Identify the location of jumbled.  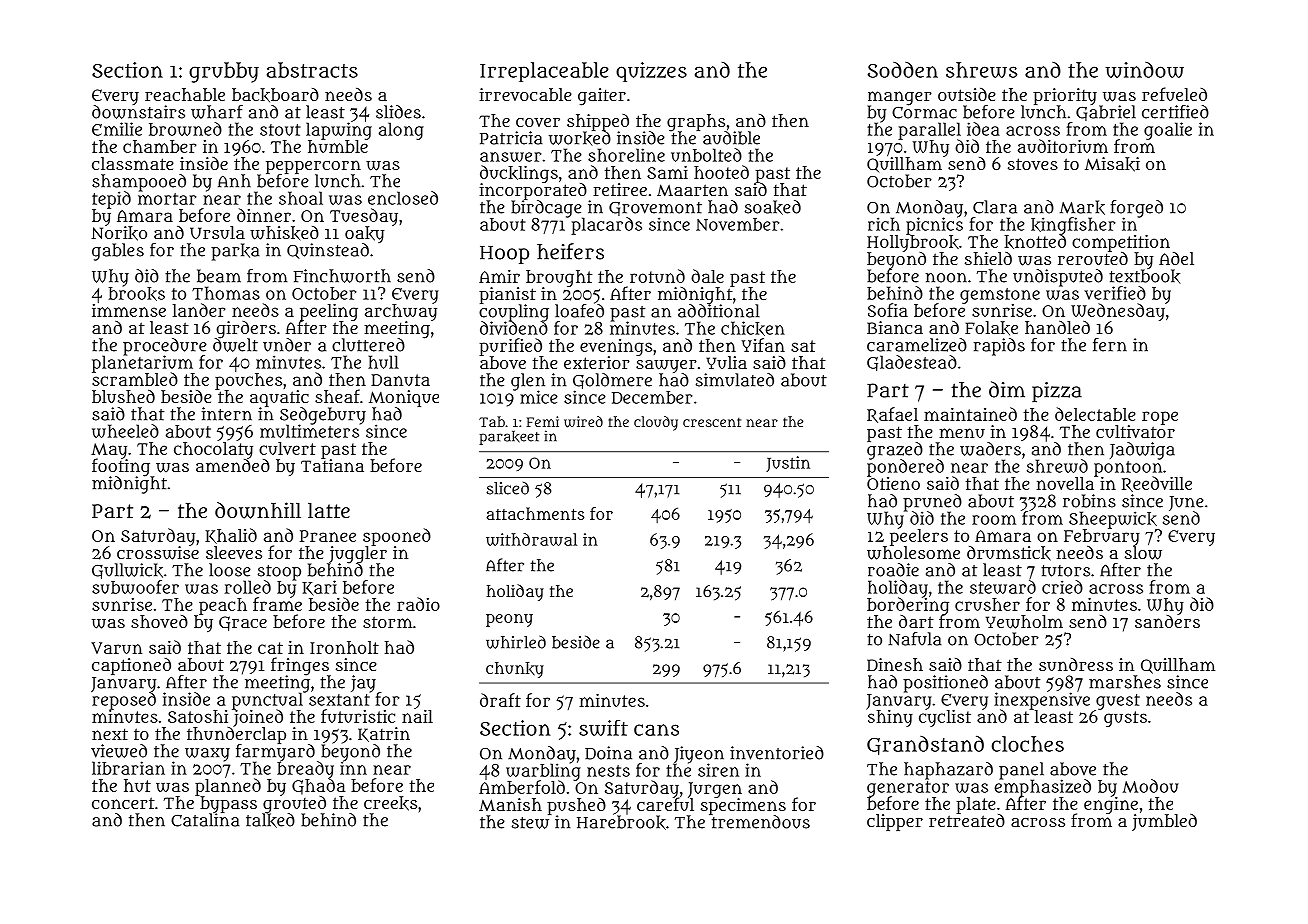
(1164, 822).
